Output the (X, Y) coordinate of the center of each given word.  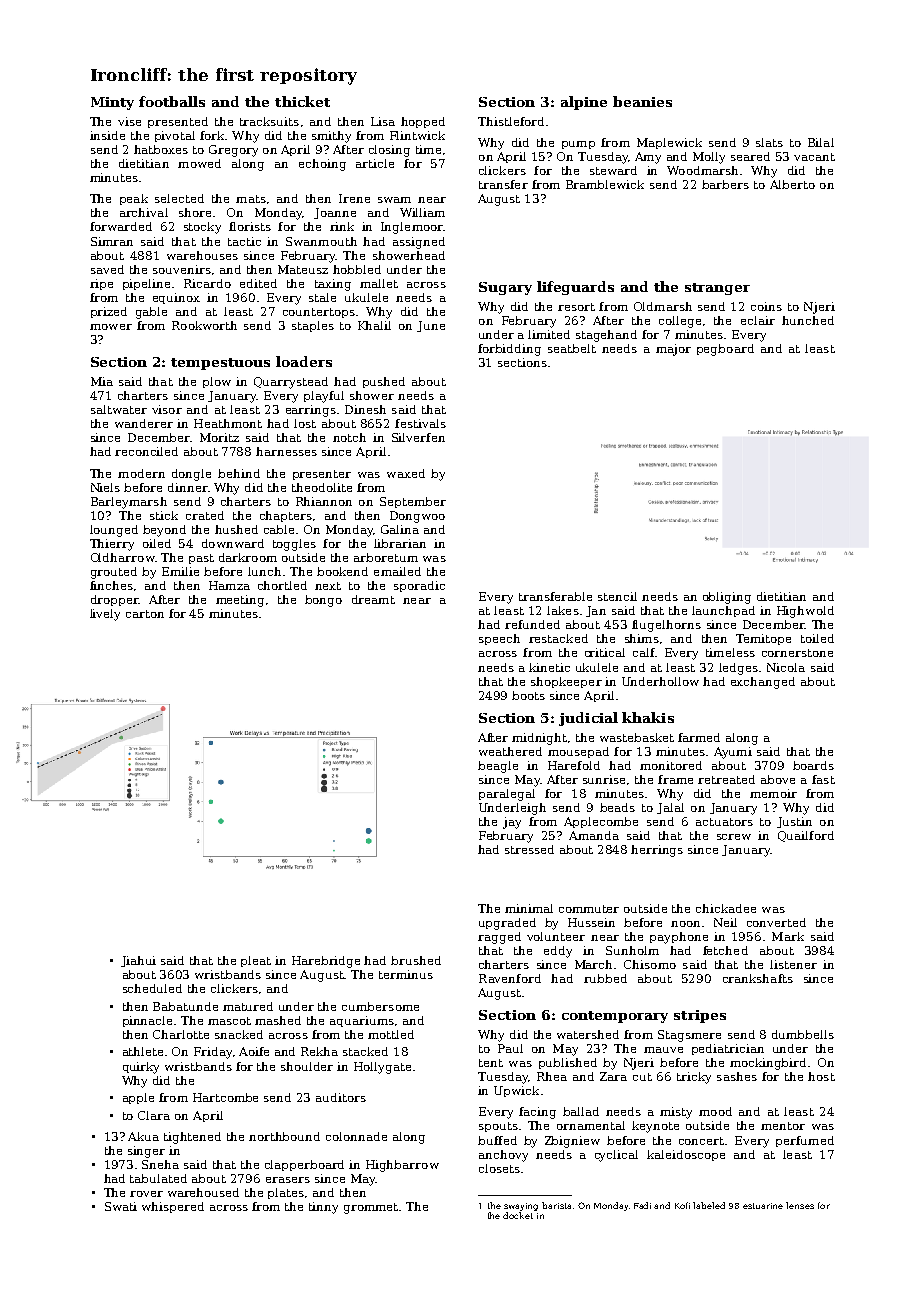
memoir (773, 793)
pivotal (175, 136)
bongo (323, 601)
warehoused (203, 1192)
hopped (423, 122)
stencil (617, 596)
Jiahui (138, 961)
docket (518, 1215)
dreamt (373, 599)
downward (233, 543)
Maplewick (669, 143)
